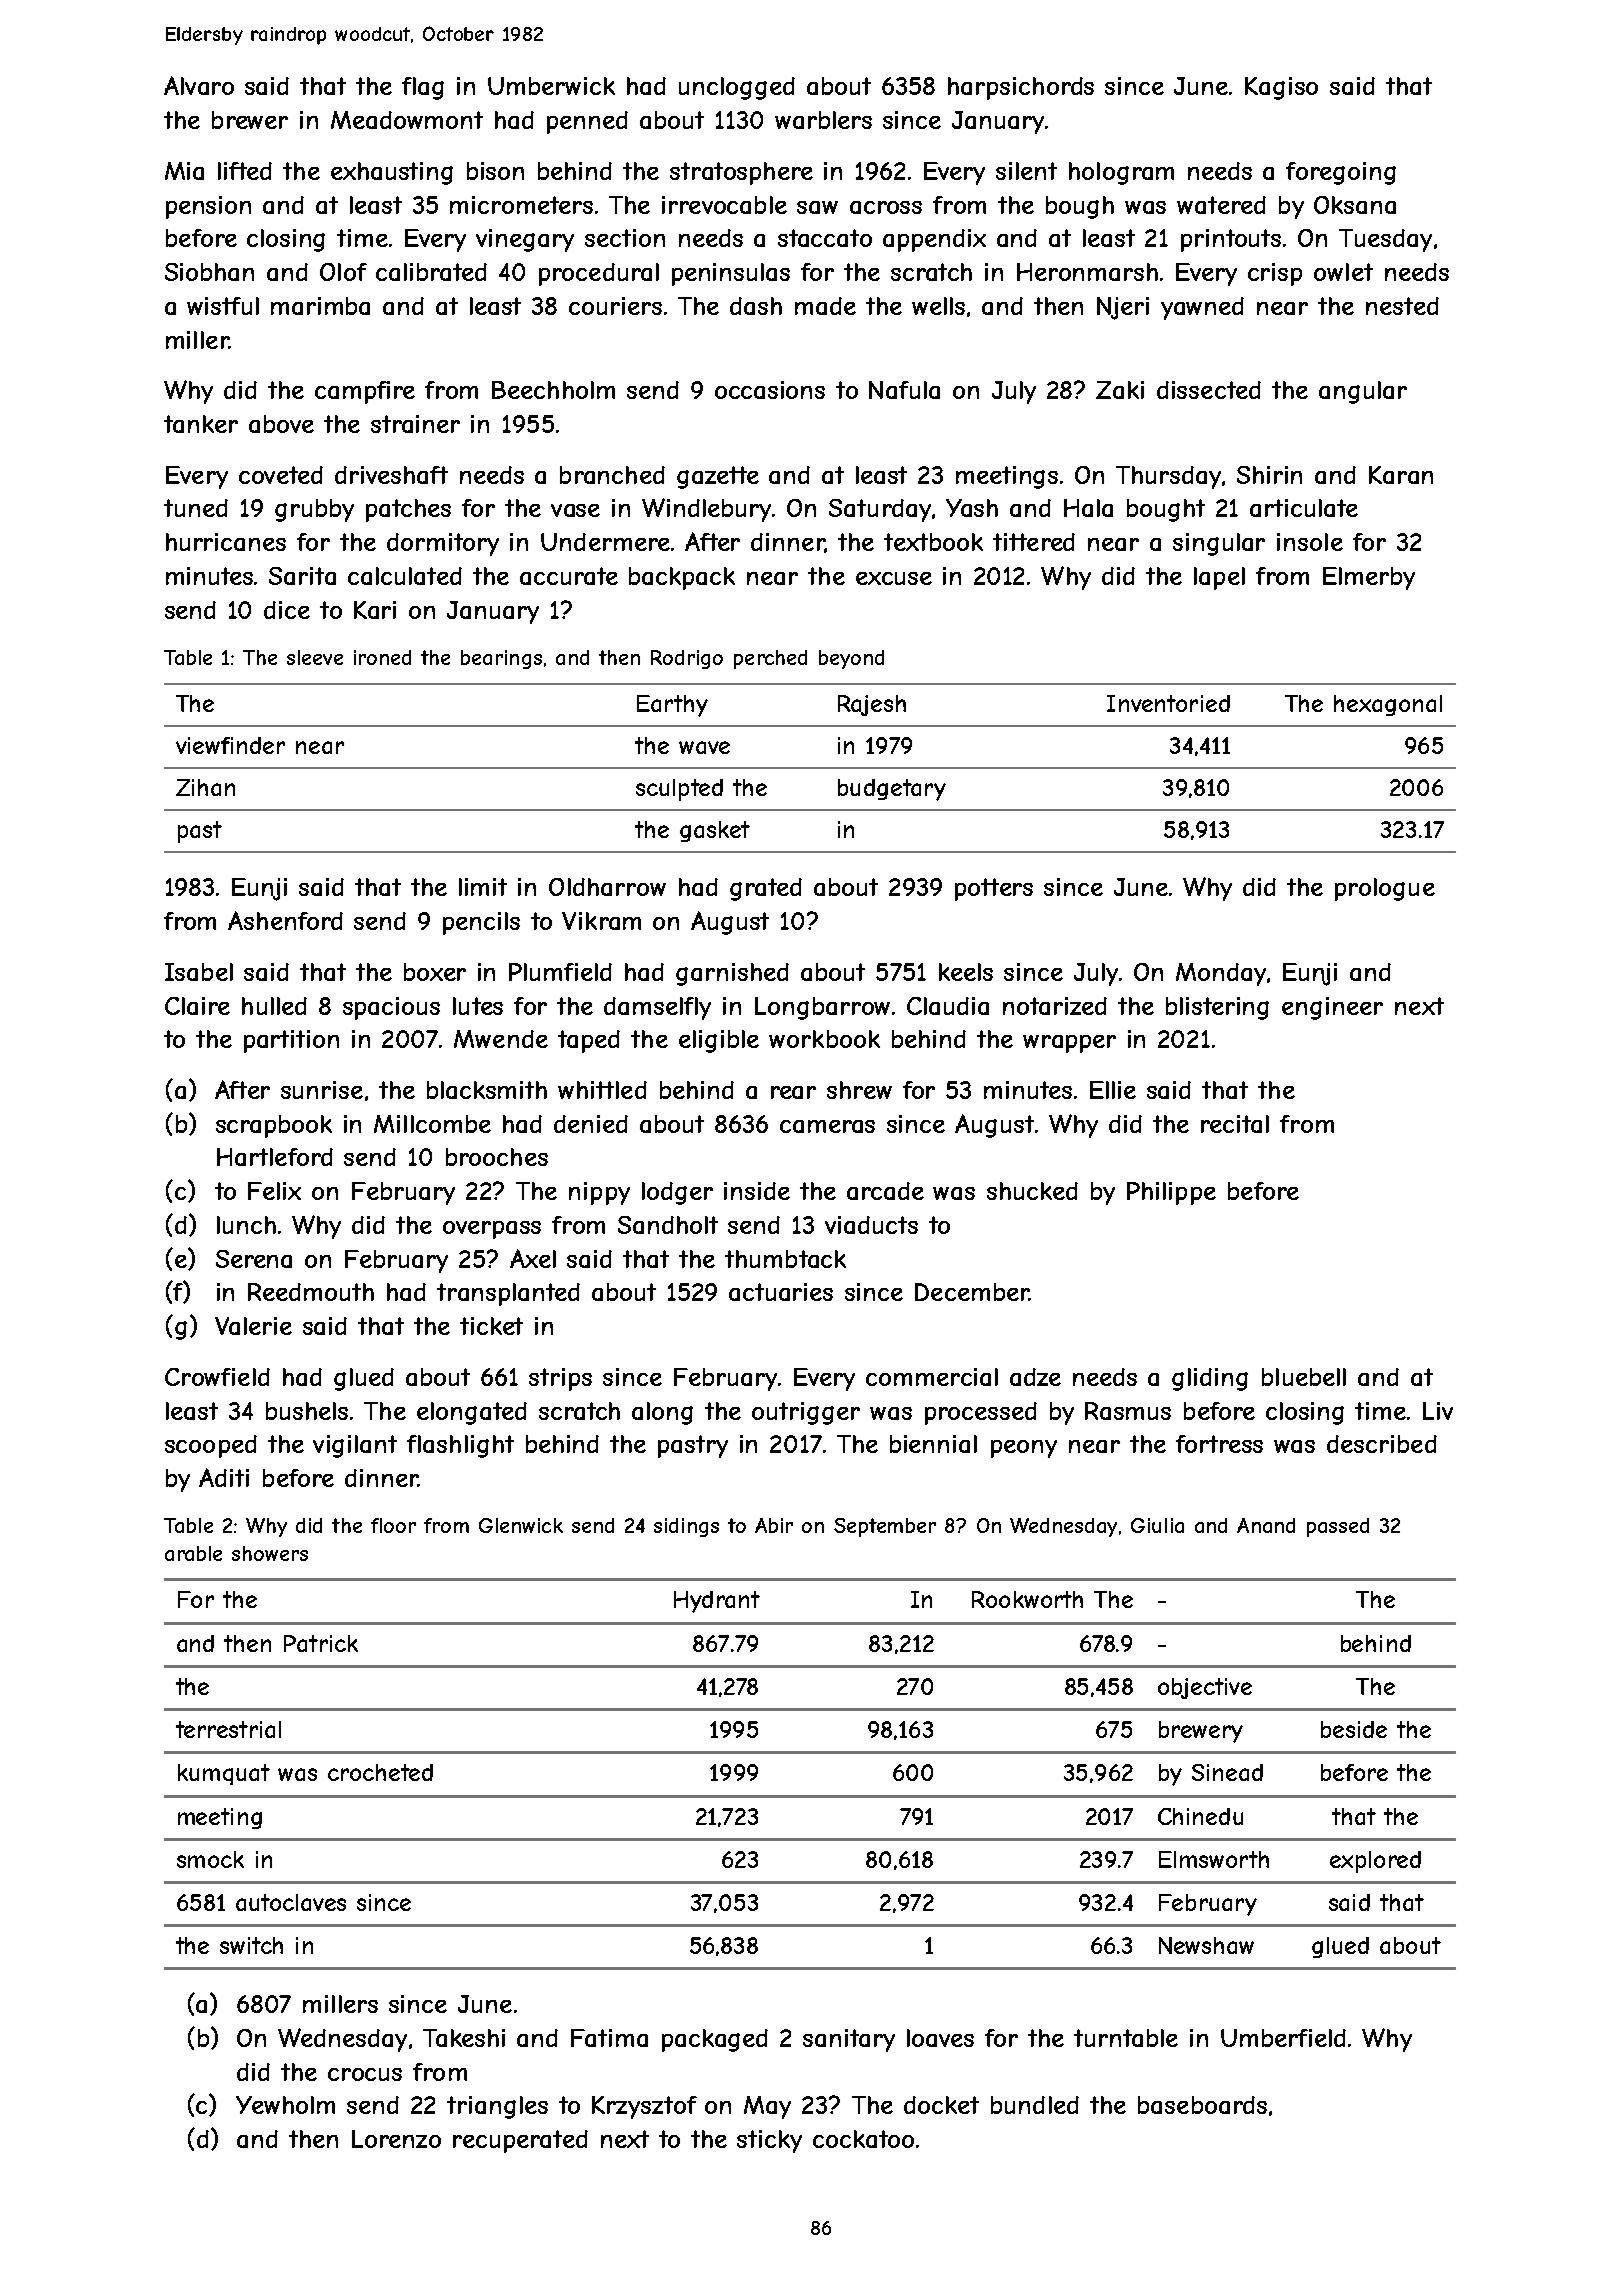  What do you see at coordinates (863, 2139) in the screenshot?
I see `cockatoo` at bounding box center [863, 2139].
